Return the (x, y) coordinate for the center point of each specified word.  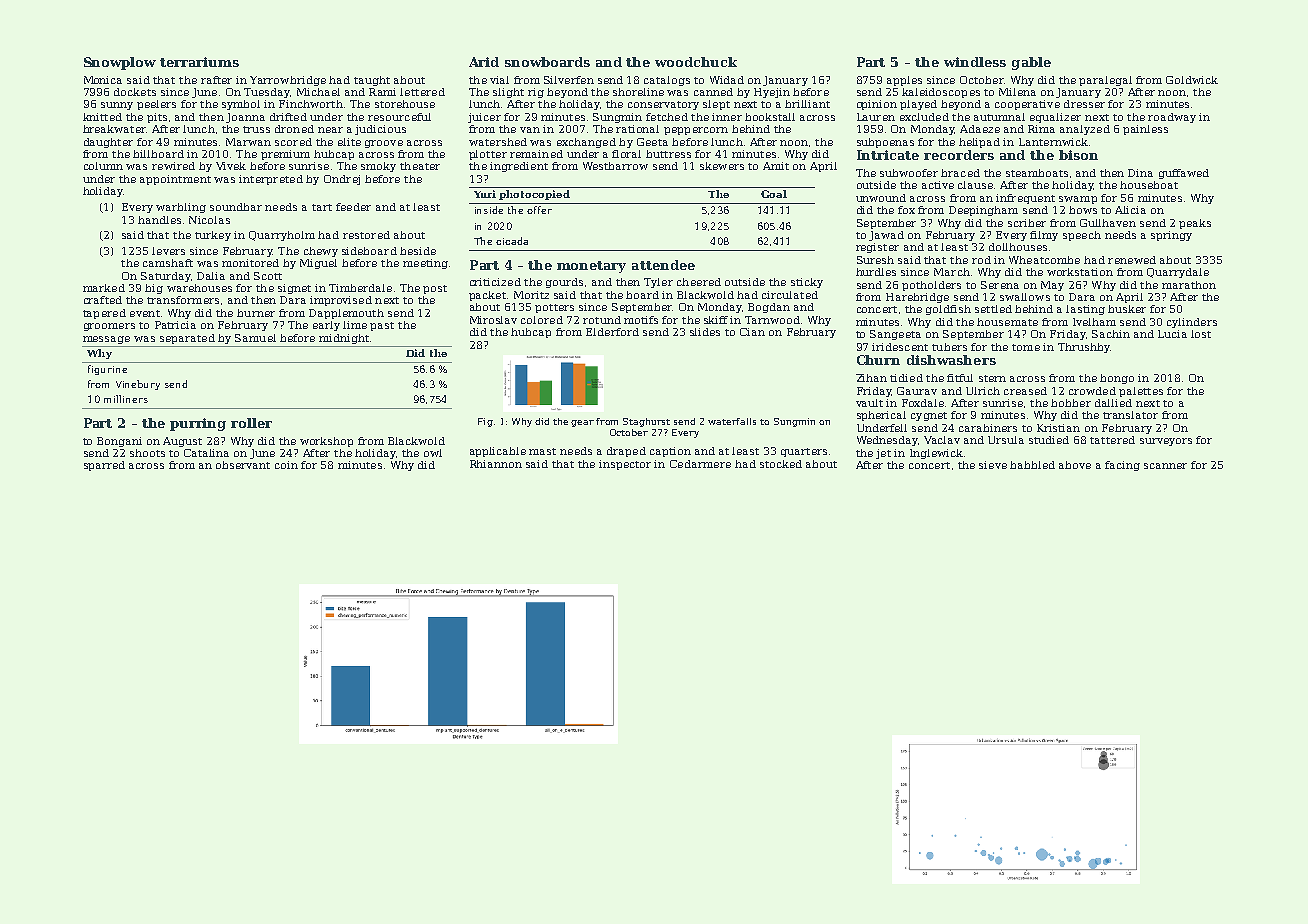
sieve (993, 465)
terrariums (199, 62)
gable (1031, 63)
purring (198, 424)
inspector (625, 465)
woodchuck (696, 62)
